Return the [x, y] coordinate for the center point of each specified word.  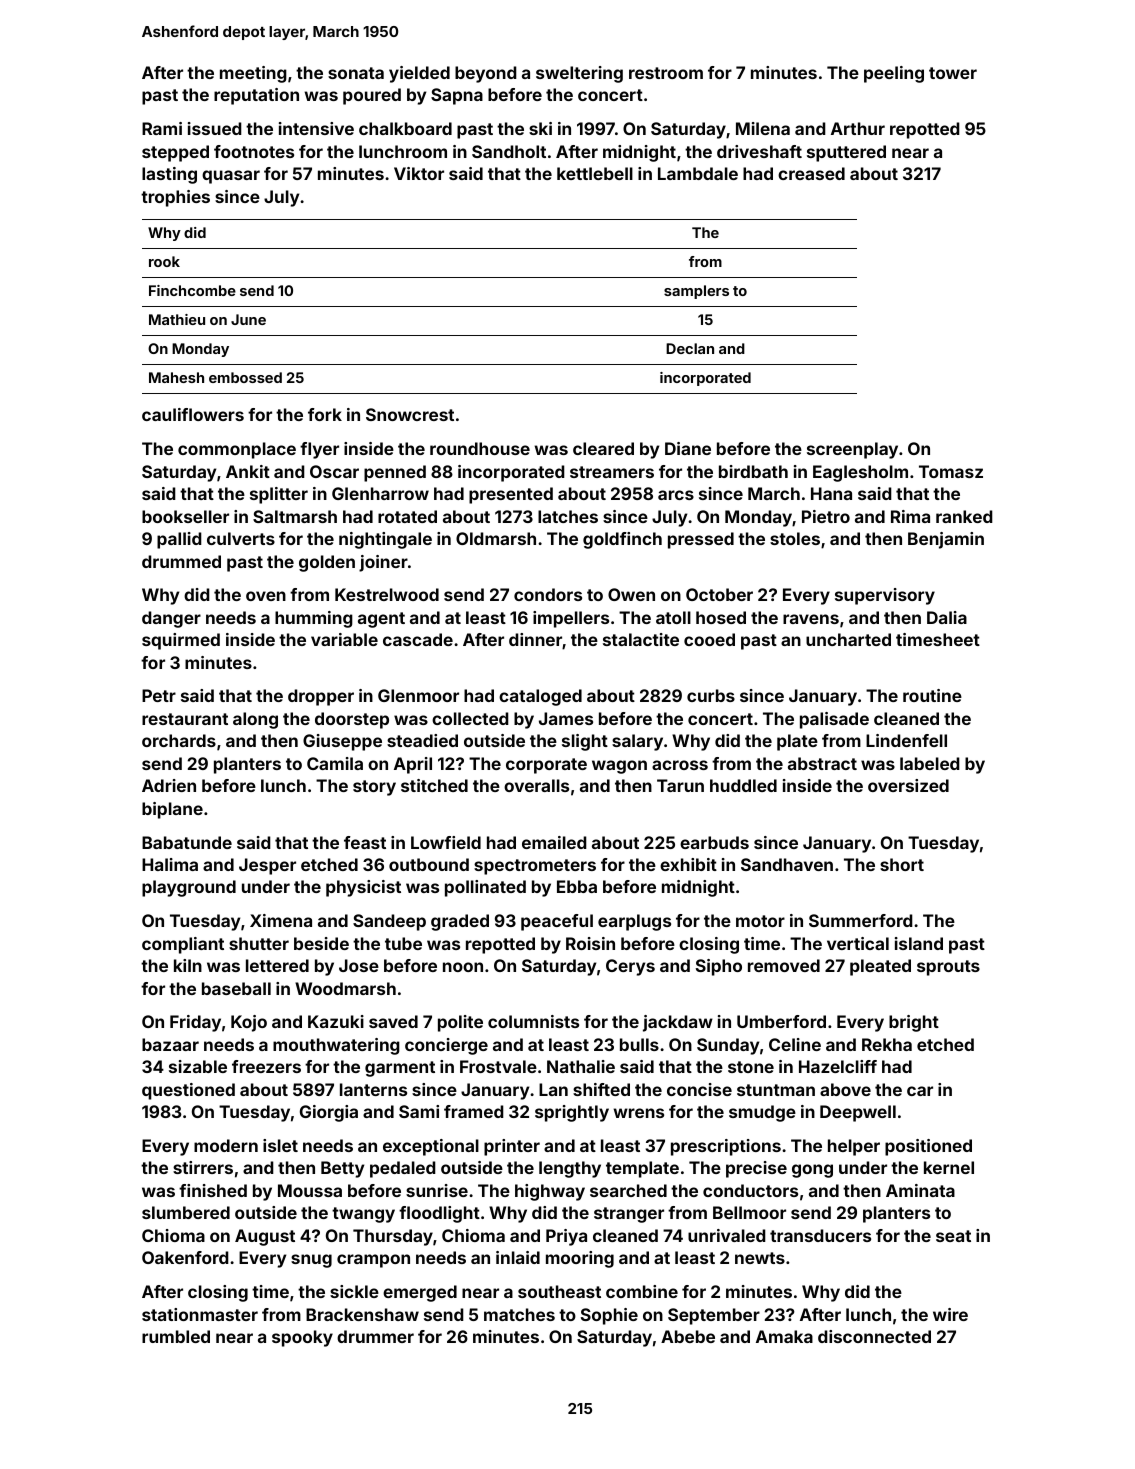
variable [344, 639]
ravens [811, 619]
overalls [536, 785]
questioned [188, 1091]
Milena [763, 128]
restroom [666, 73]
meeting [253, 74]
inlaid [518, 1257]
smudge [762, 1113]
